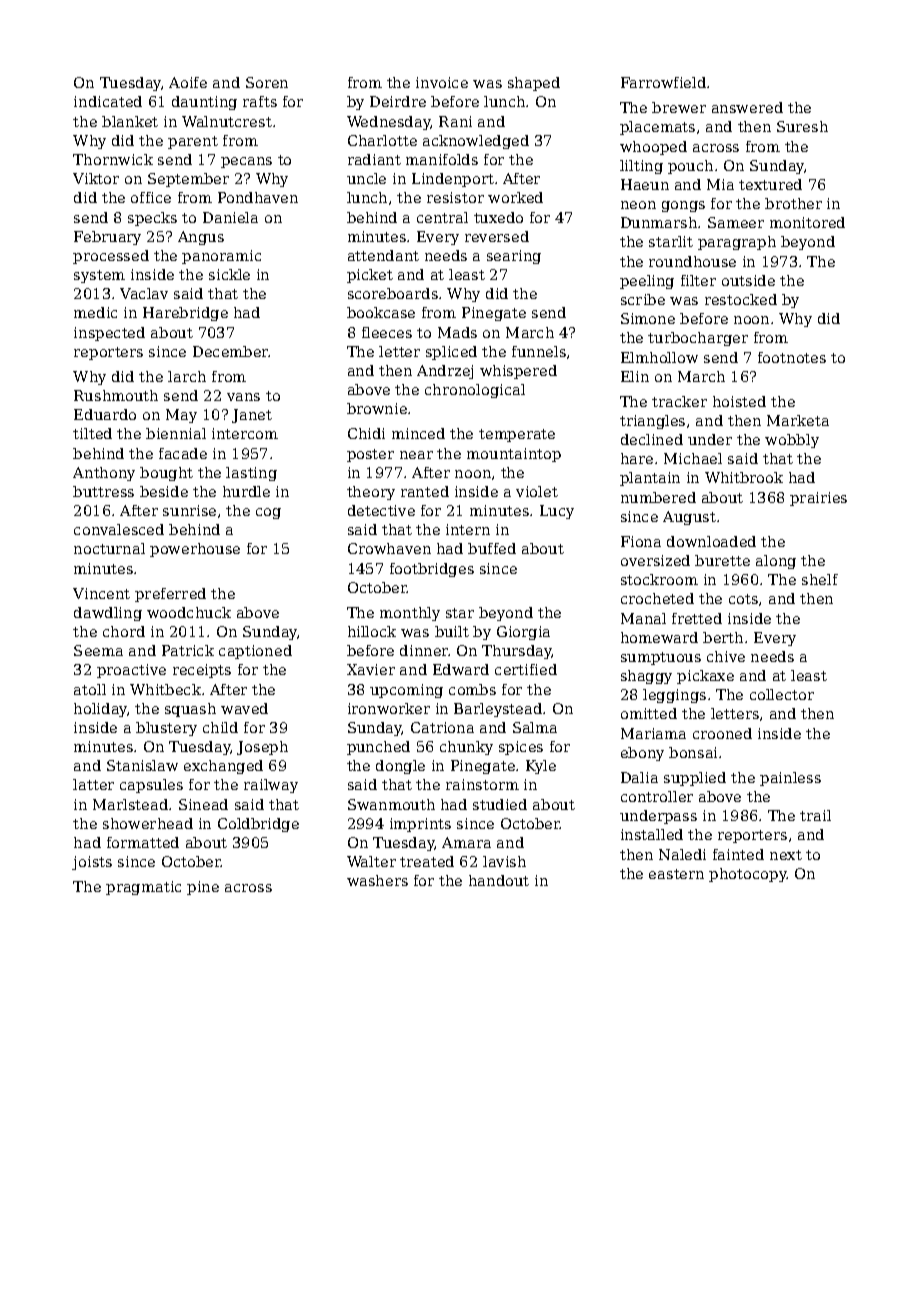  Describe the element at coordinates (492, 548) in the document. I see `buffed` at that location.
